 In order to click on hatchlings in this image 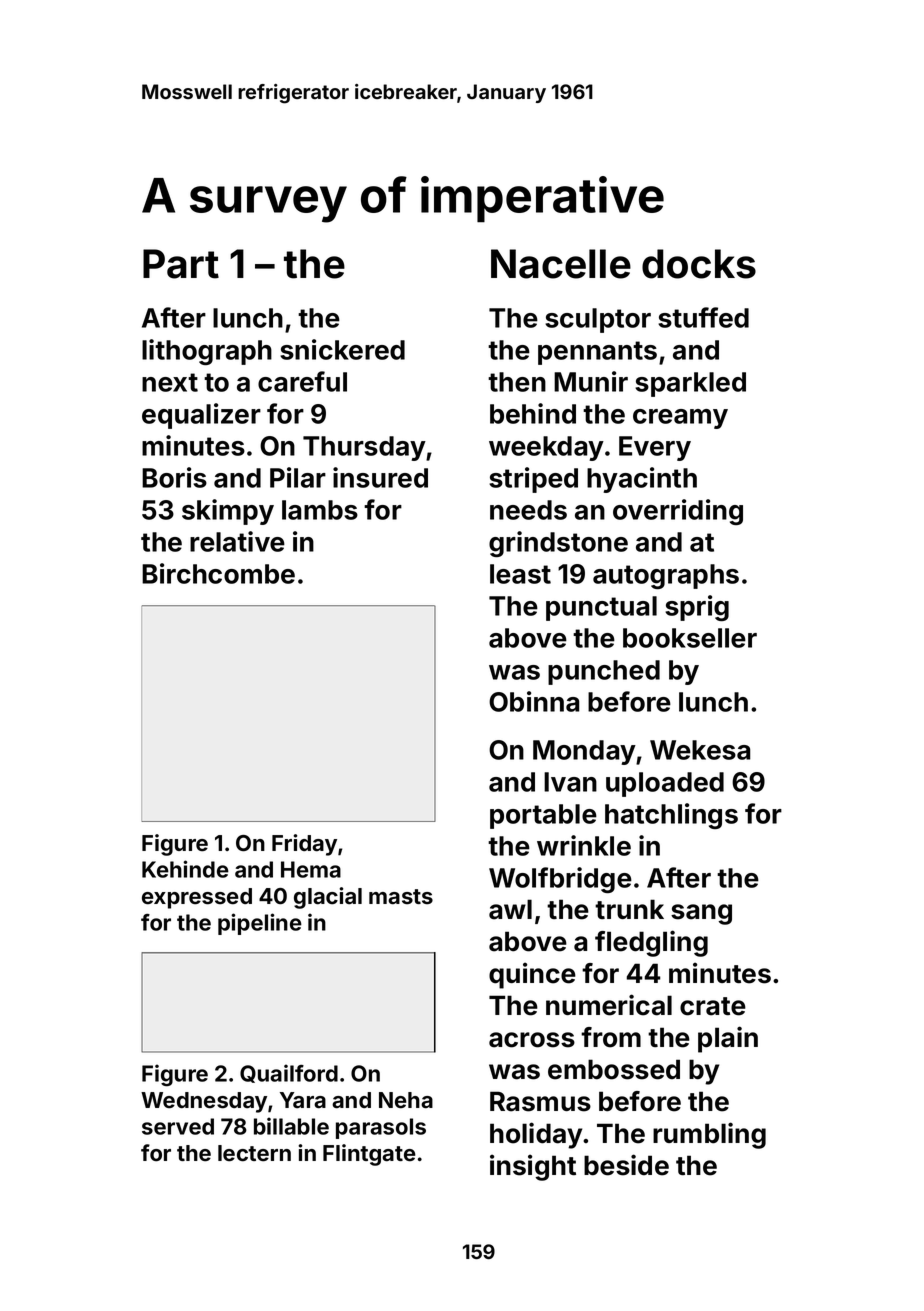, I will do `click(671, 816)`.
